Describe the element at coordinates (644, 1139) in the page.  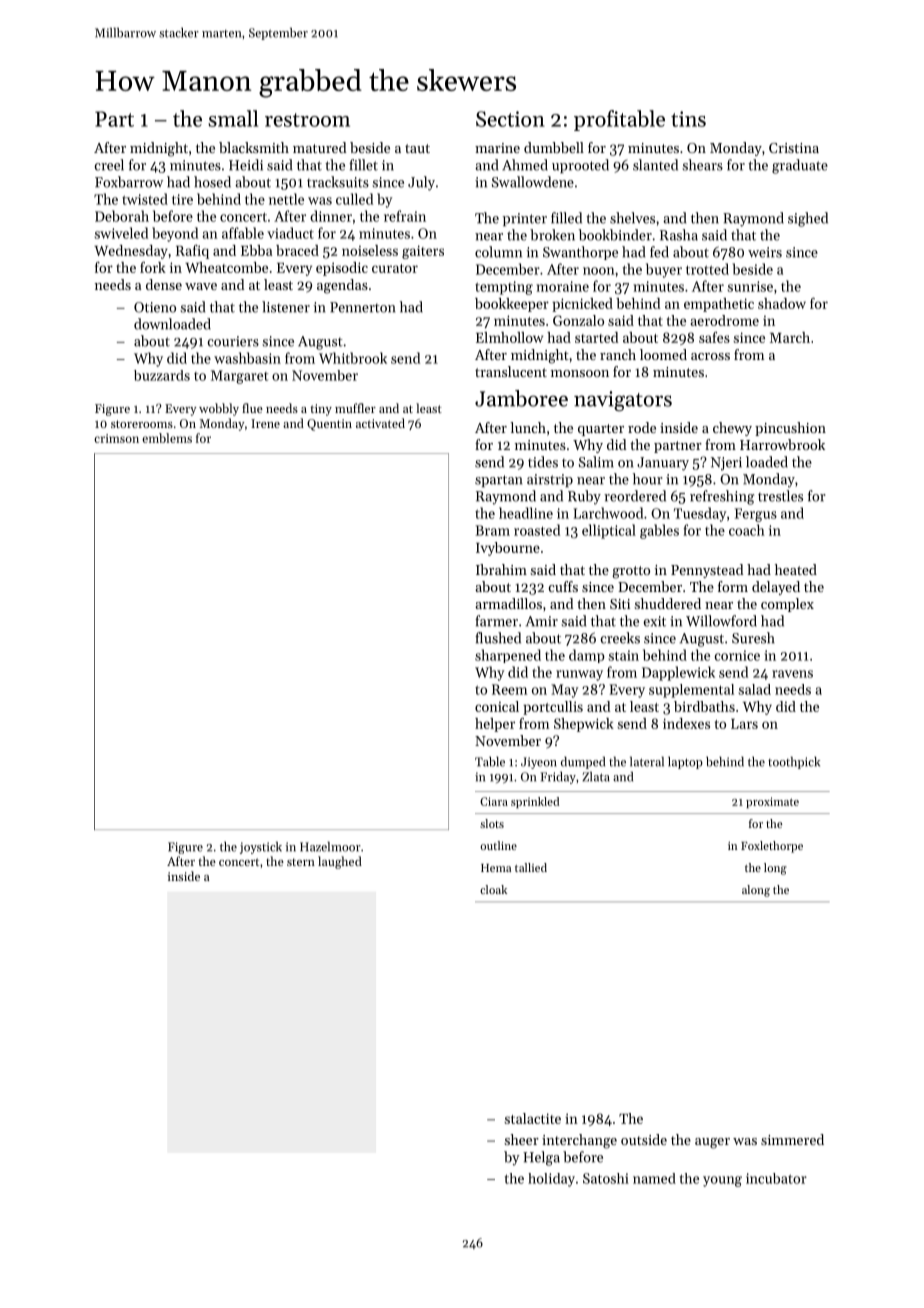
I see `outside` at that location.
